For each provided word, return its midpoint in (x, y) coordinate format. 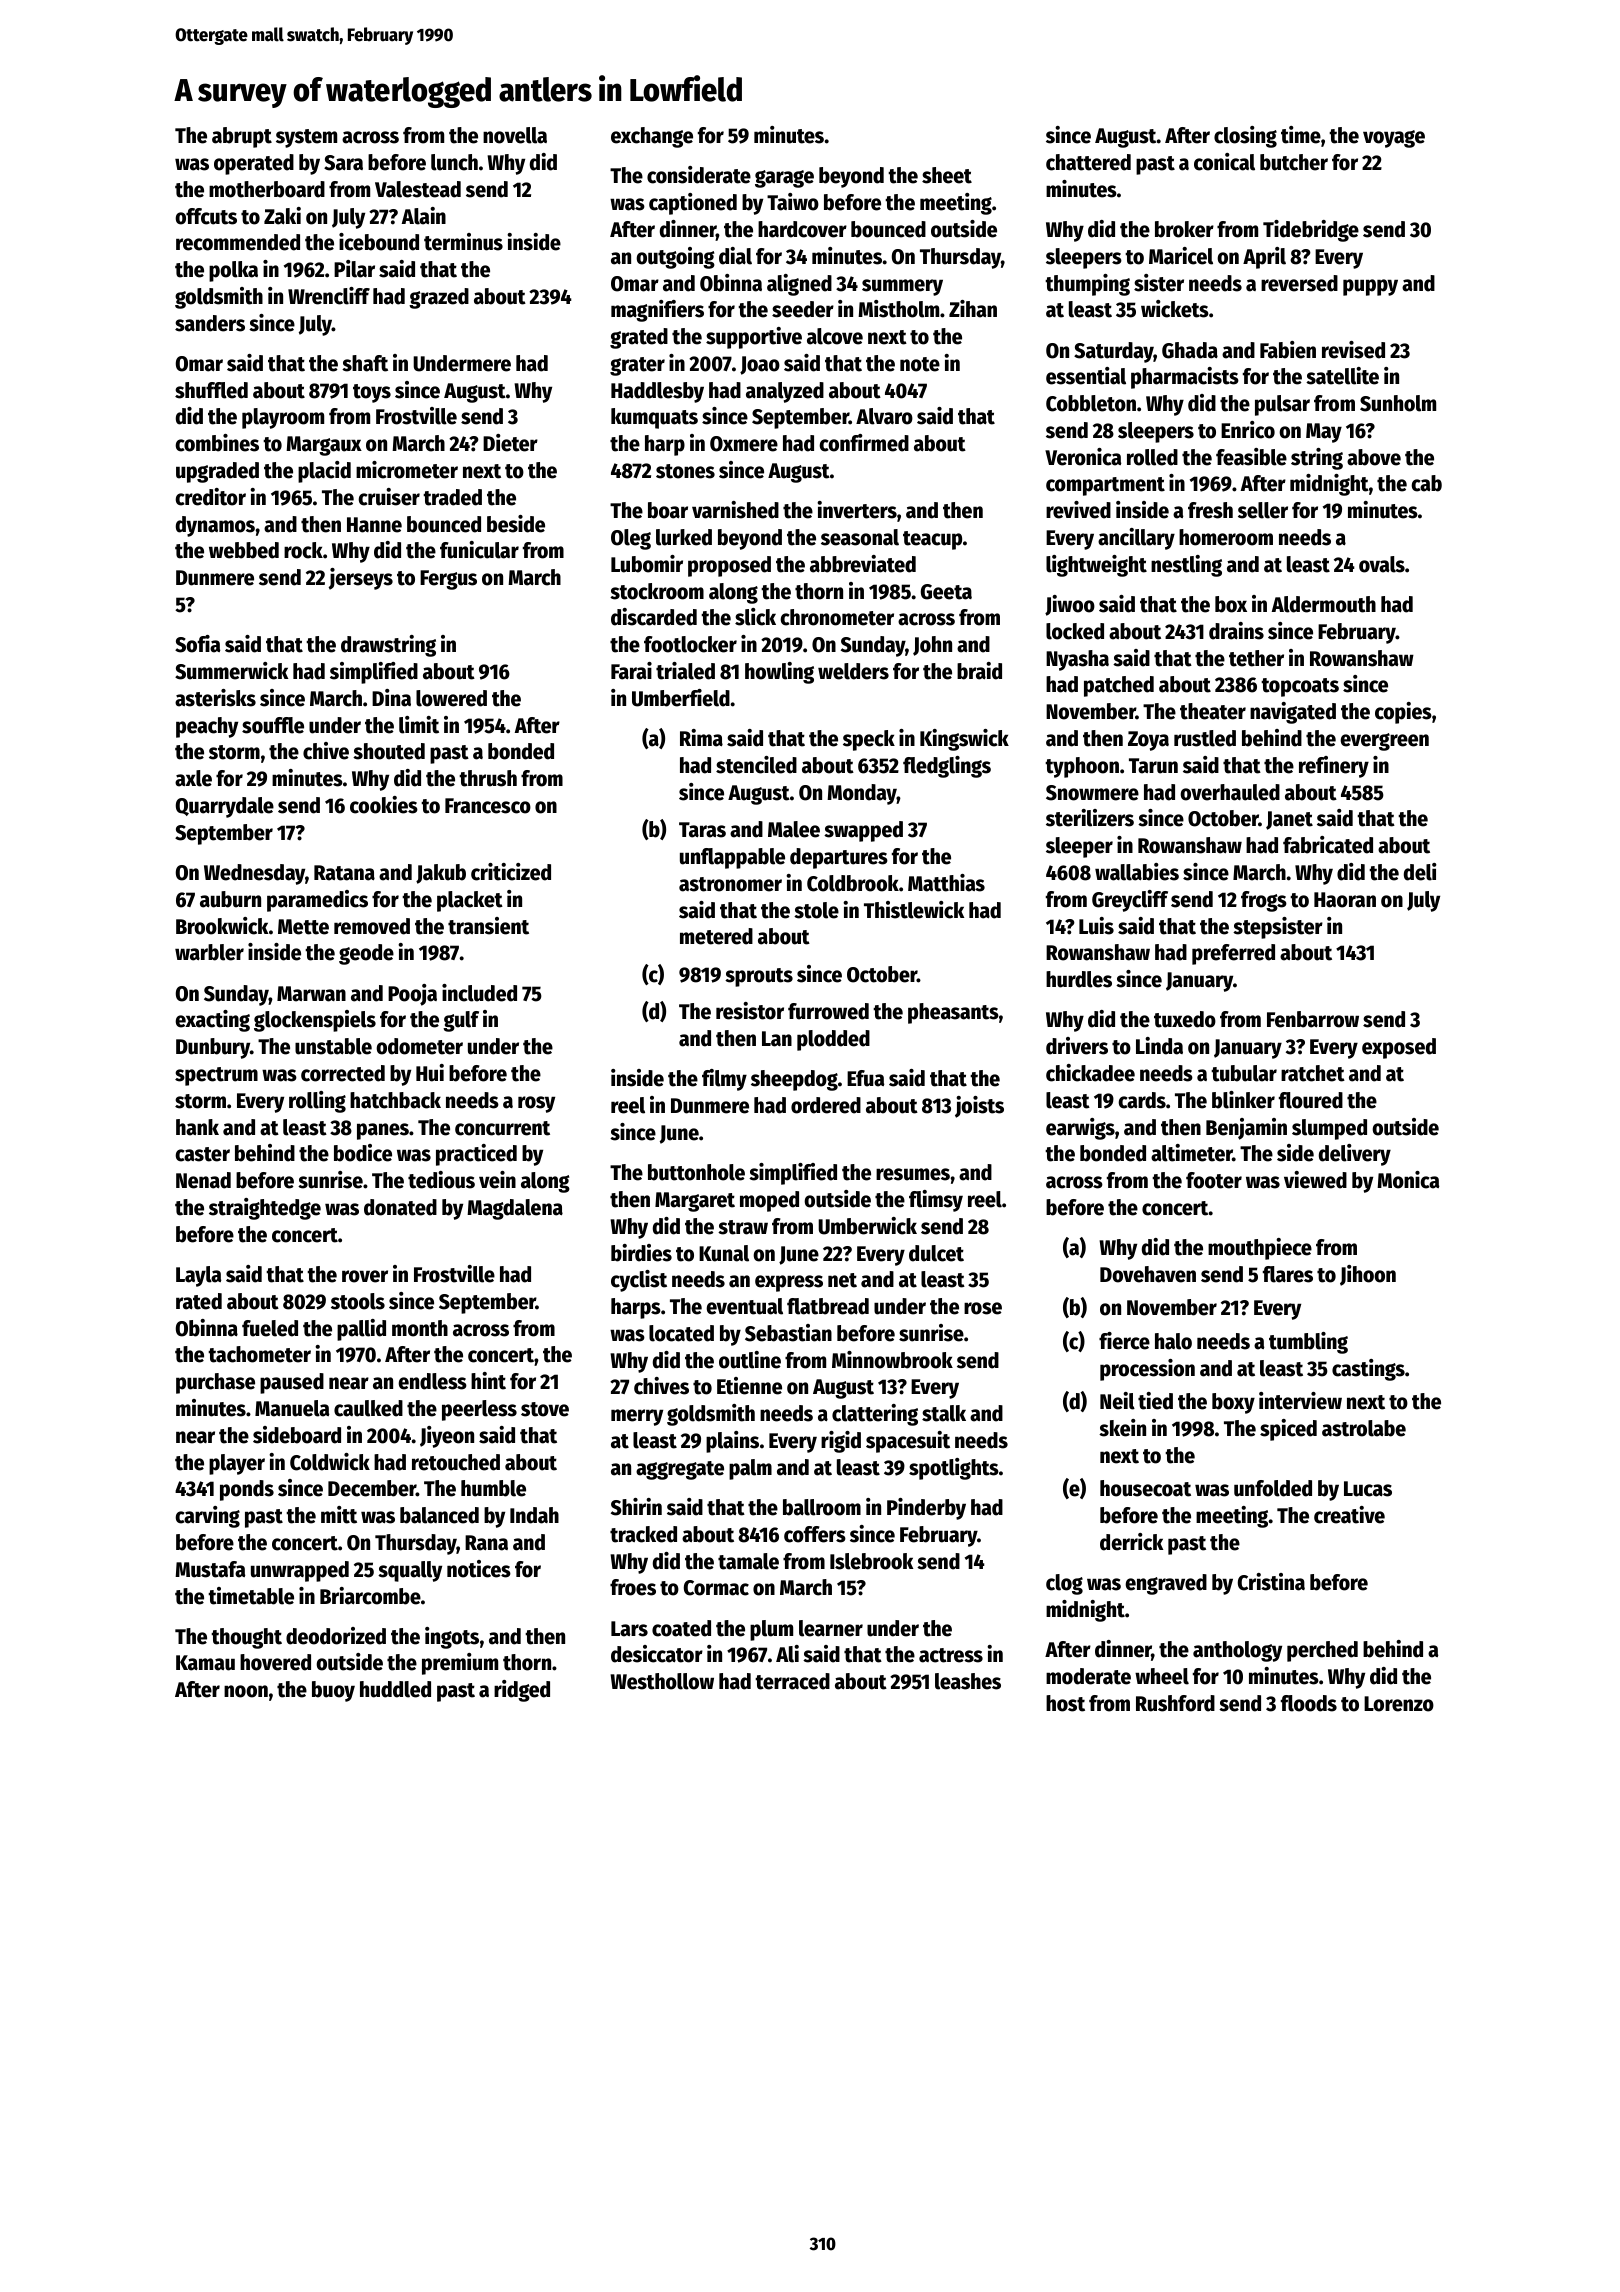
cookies (384, 805)
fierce (1124, 1341)
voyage (1394, 139)
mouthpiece (1260, 1249)
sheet (947, 175)
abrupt (242, 137)
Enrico (1248, 430)
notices (479, 1569)
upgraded (217, 472)
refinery (1334, 767)
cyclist (639, 1281)
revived (1078, 510)
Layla (198, 1276)
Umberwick (867, 1226)
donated (400, 1207)
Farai (631, 671)
